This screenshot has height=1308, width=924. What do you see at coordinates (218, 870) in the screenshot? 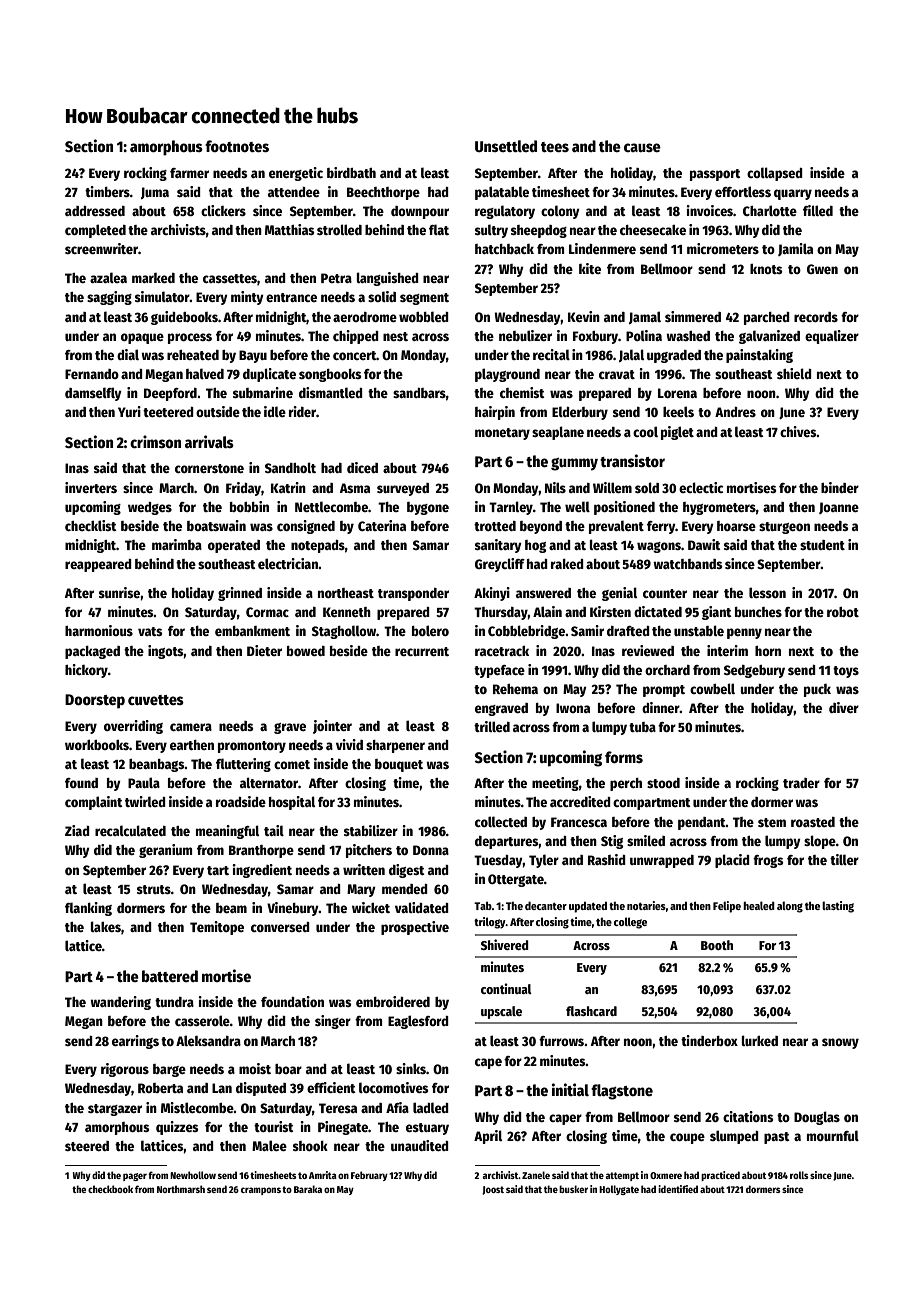
I see `tart` at bounding box center [218, 870].
